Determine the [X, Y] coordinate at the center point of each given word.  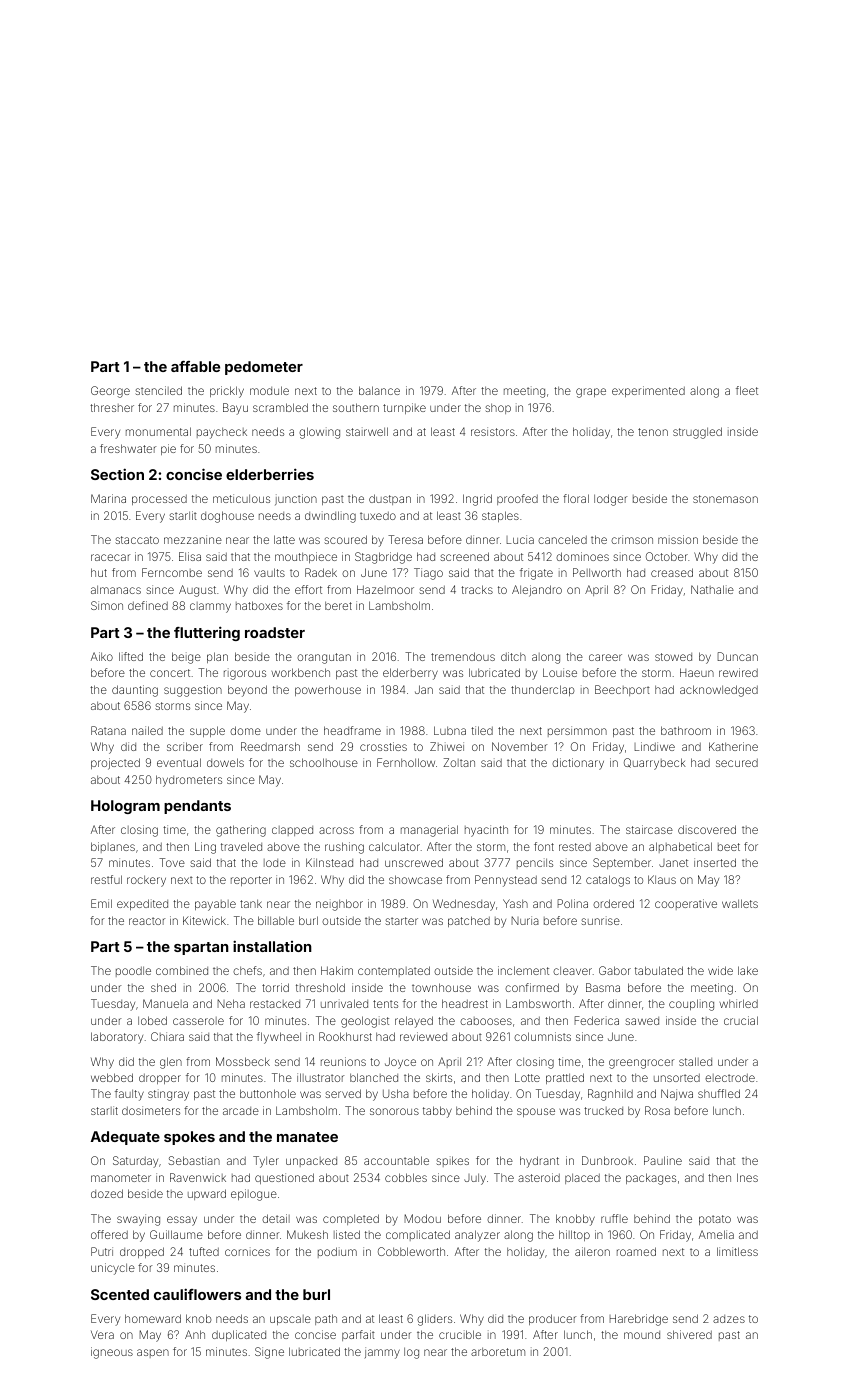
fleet [747, 390]
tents [385, 1004]
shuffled [719, 1093]
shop [498, 408]
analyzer [477, 1236]
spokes [189, 1138]
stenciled [159, 390]
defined [148, 605]
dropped [142, 1252]
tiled [482, 730]
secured [737, 763]
